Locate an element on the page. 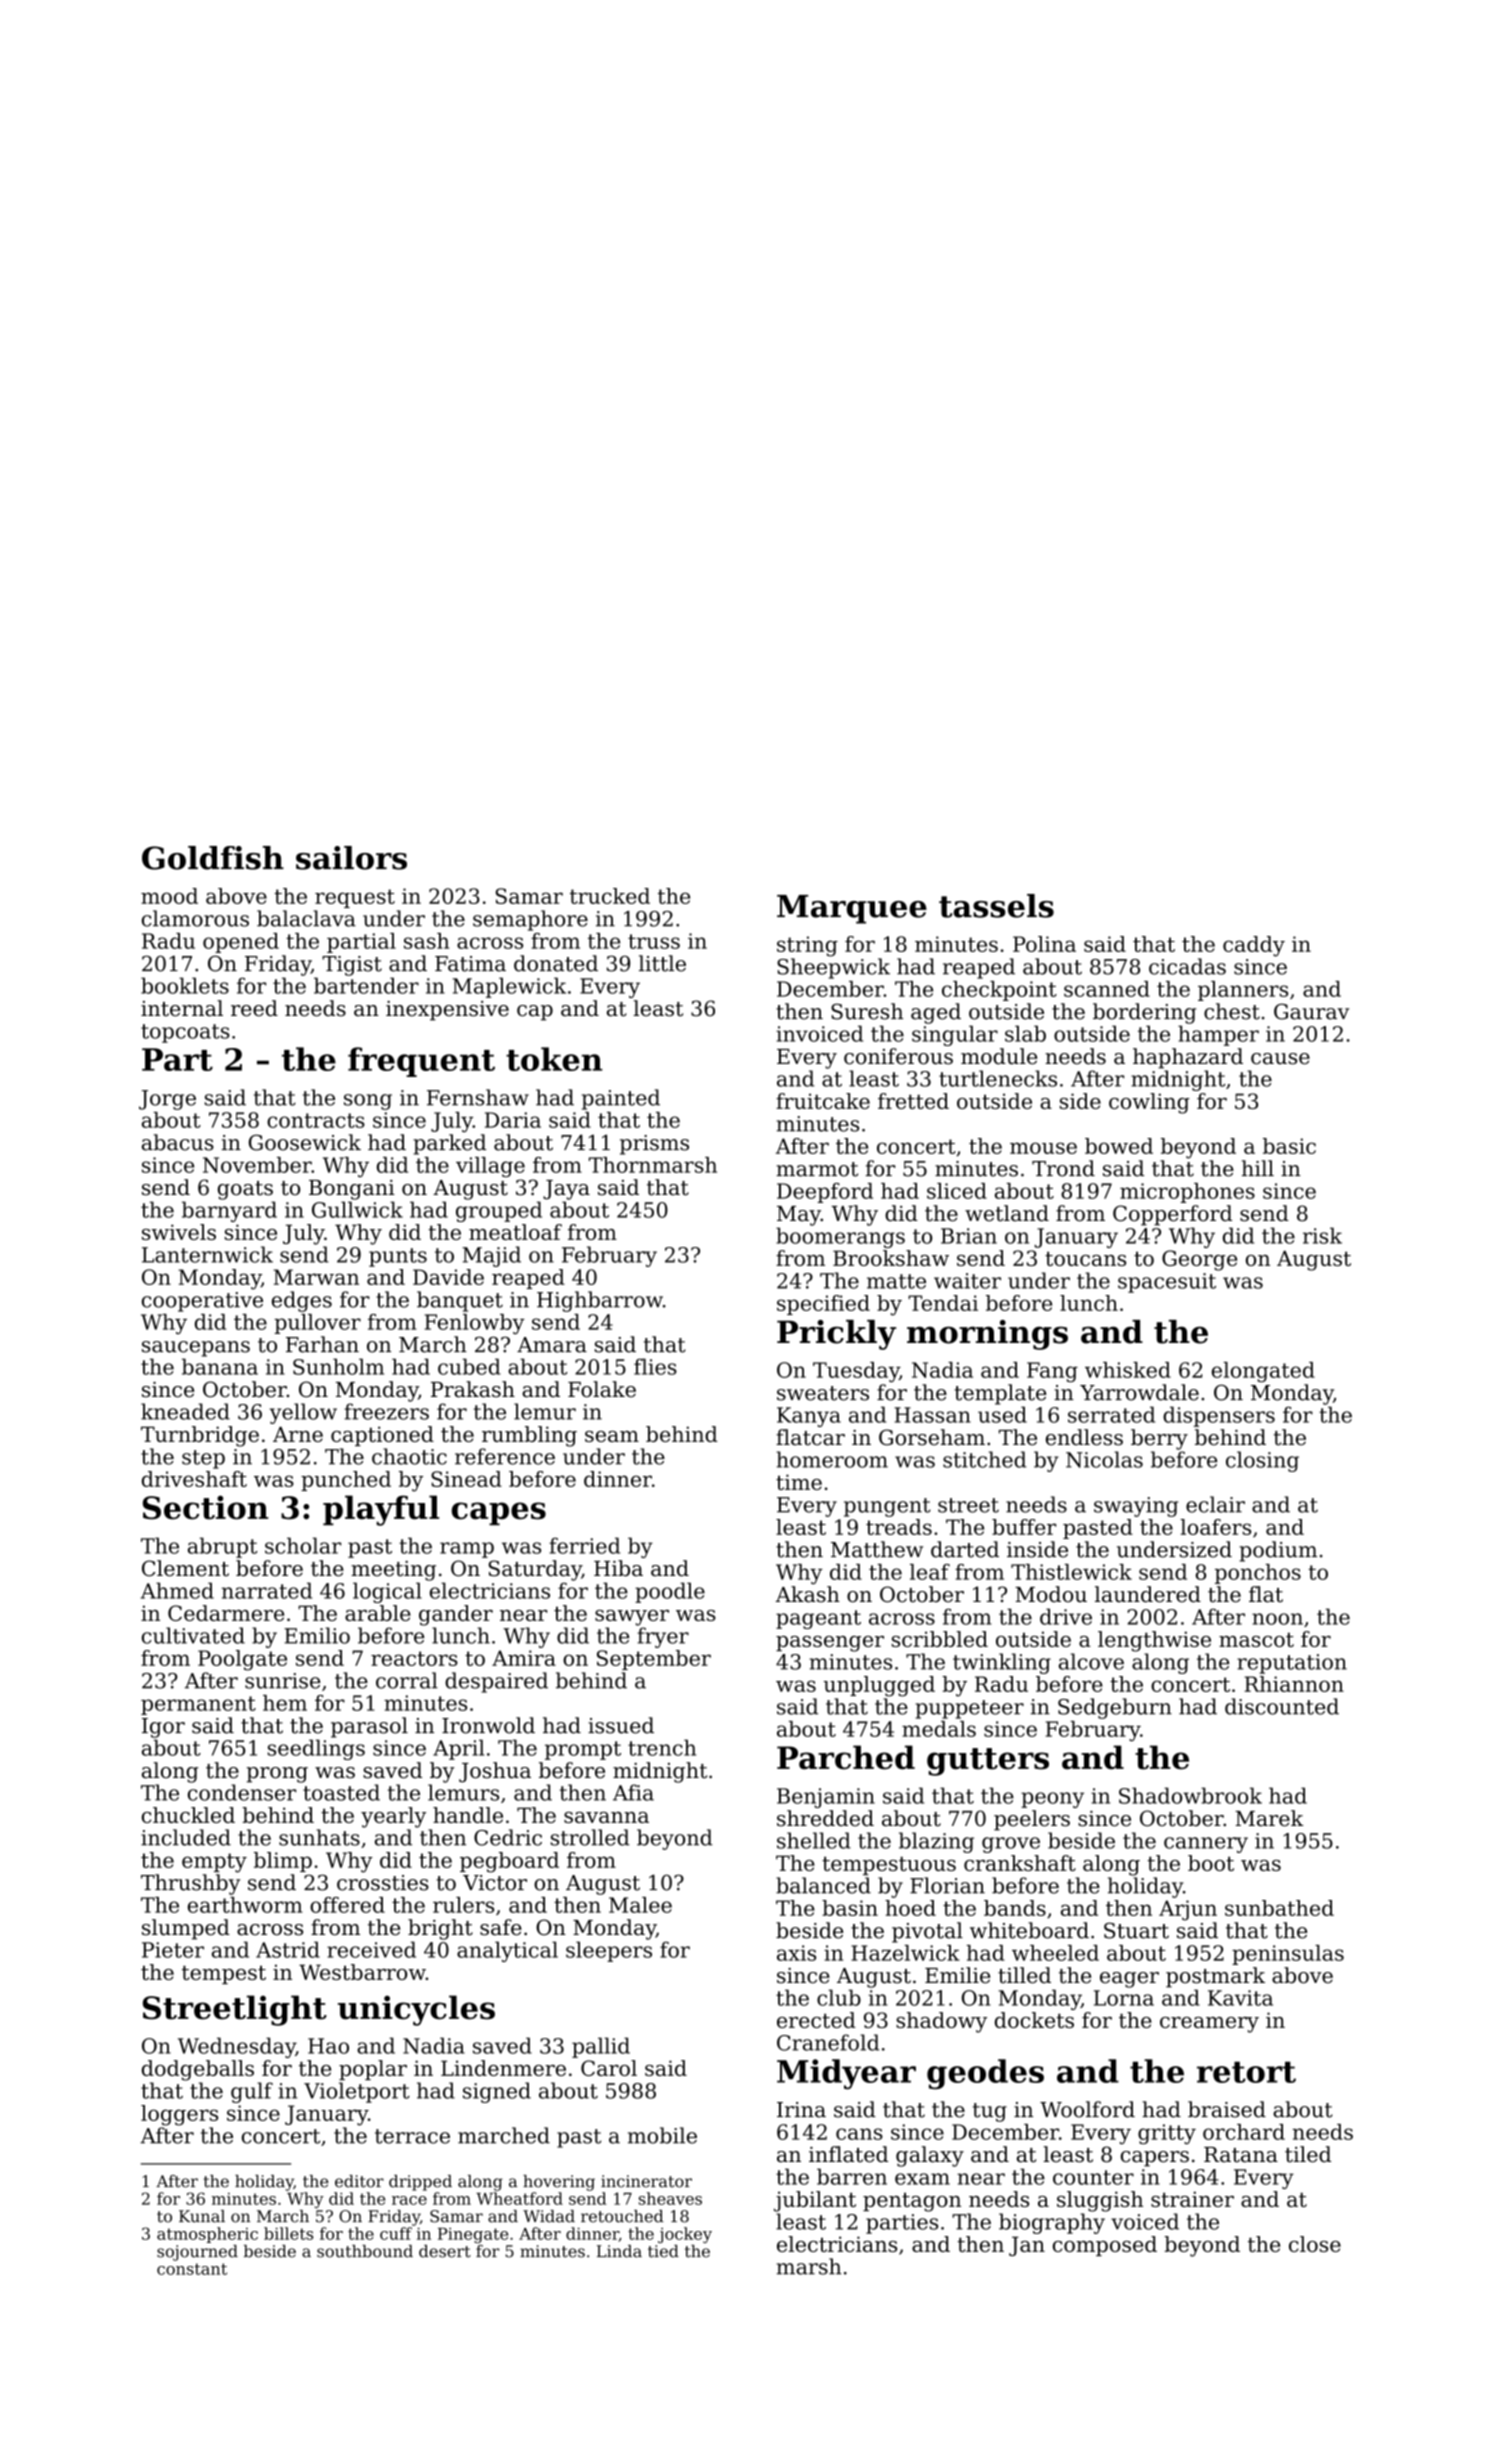 The height and width of the document is (2464, 1496). trucked is located at coordinates (610, 896).
